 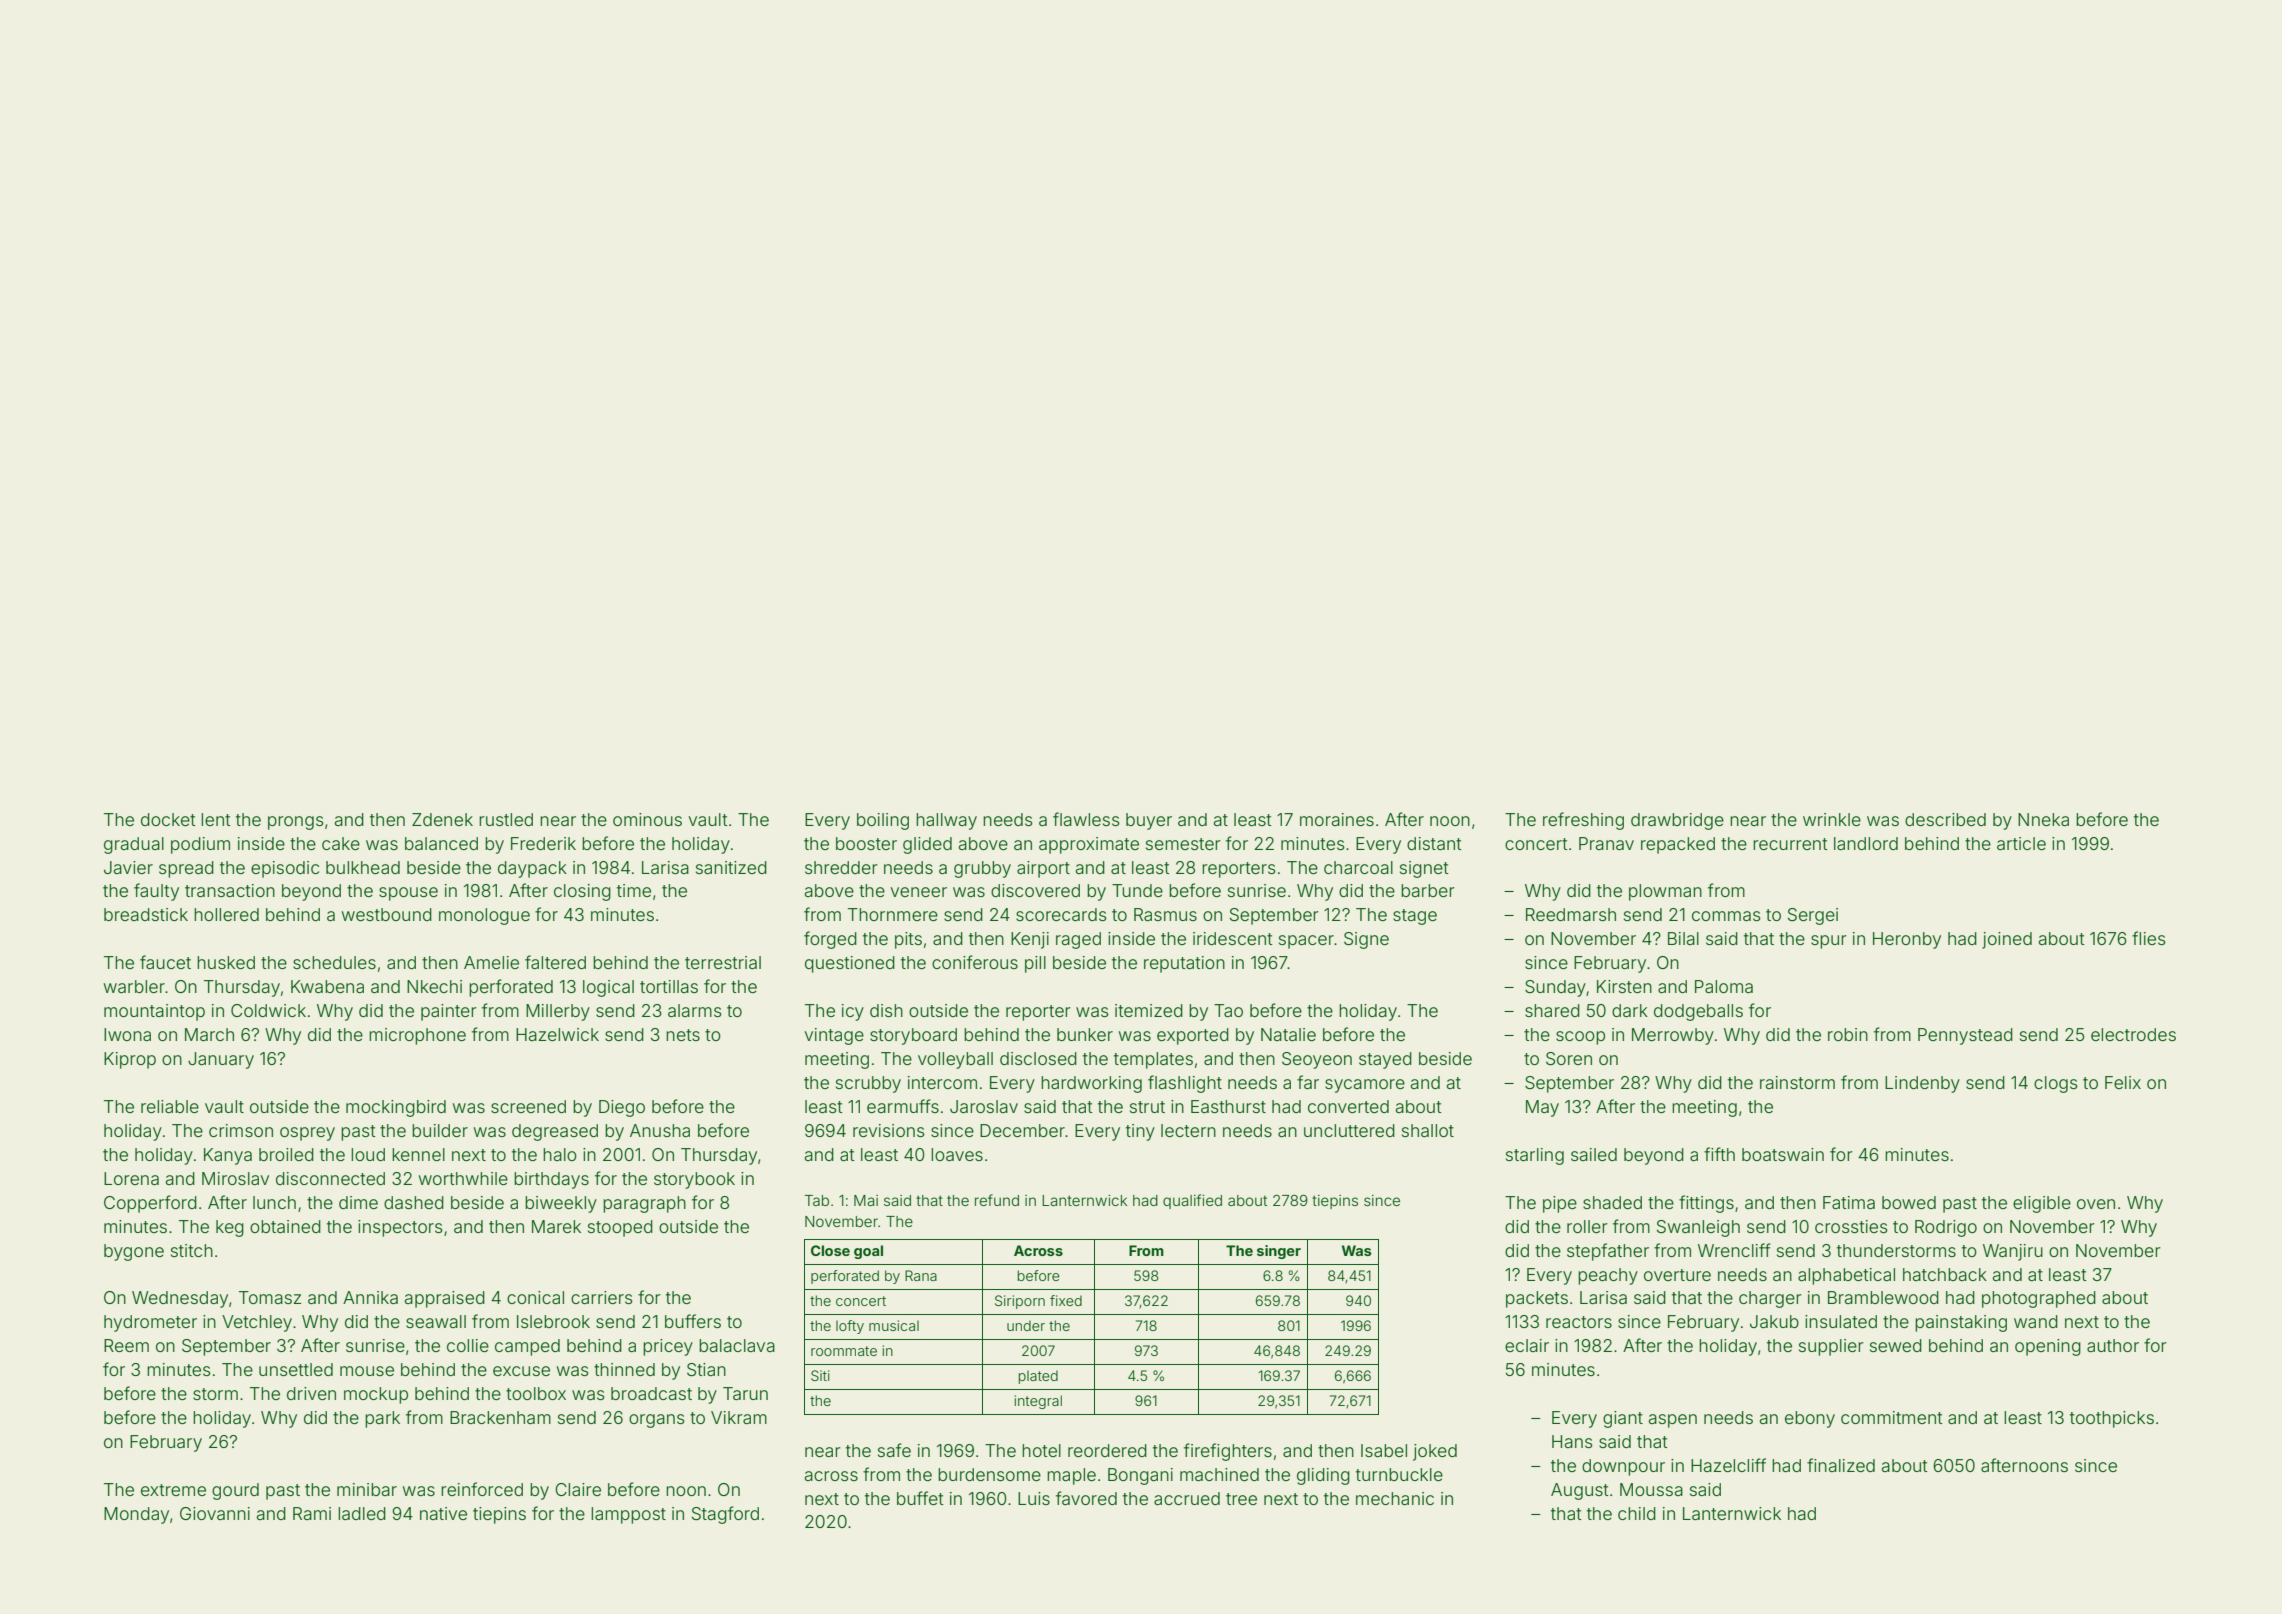 What do you see at coordinates (551, 1180) in the screenshot?
I see `birthdays` at bounding box center [551, 1180].
